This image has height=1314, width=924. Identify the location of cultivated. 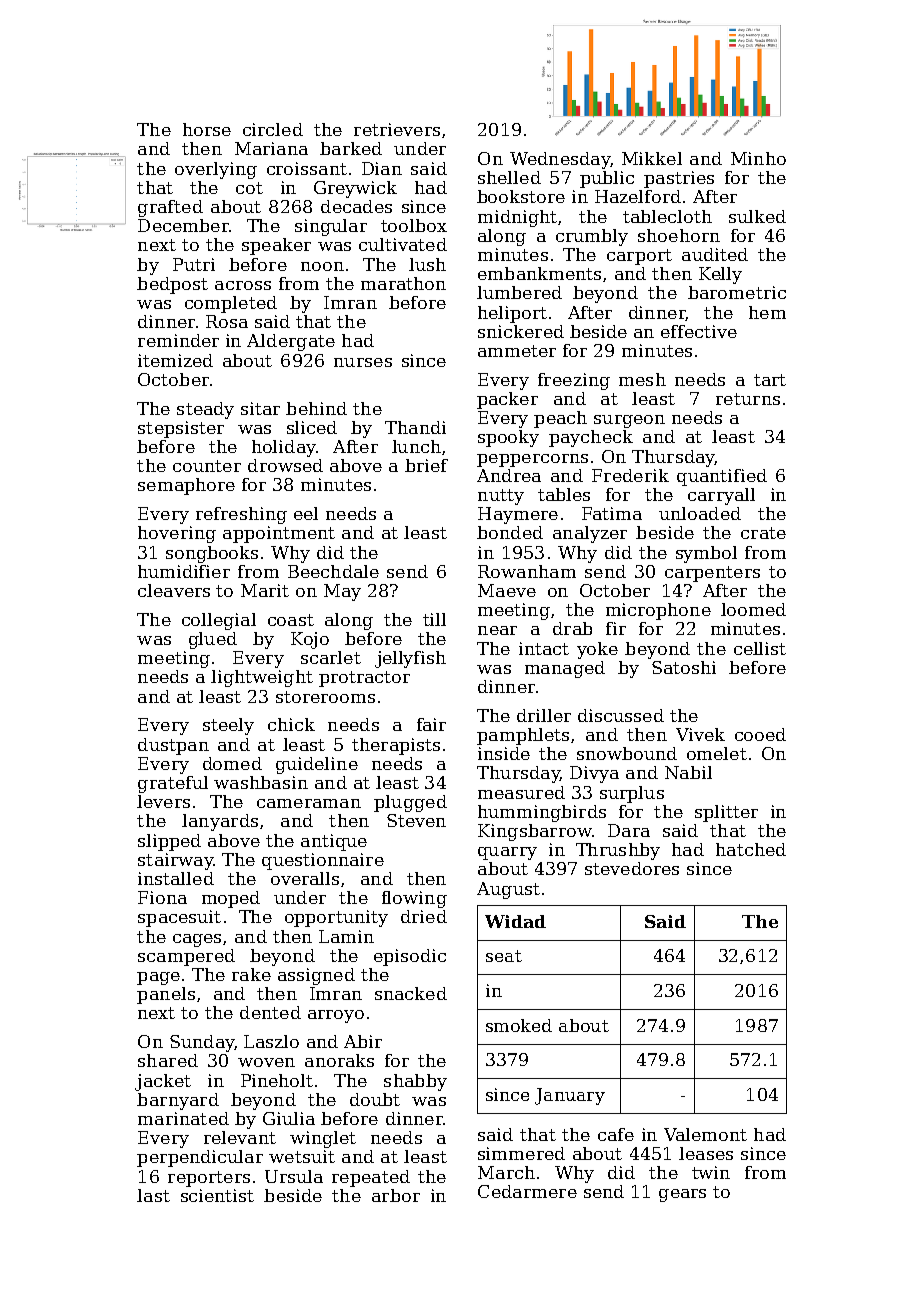
(403, 244).
